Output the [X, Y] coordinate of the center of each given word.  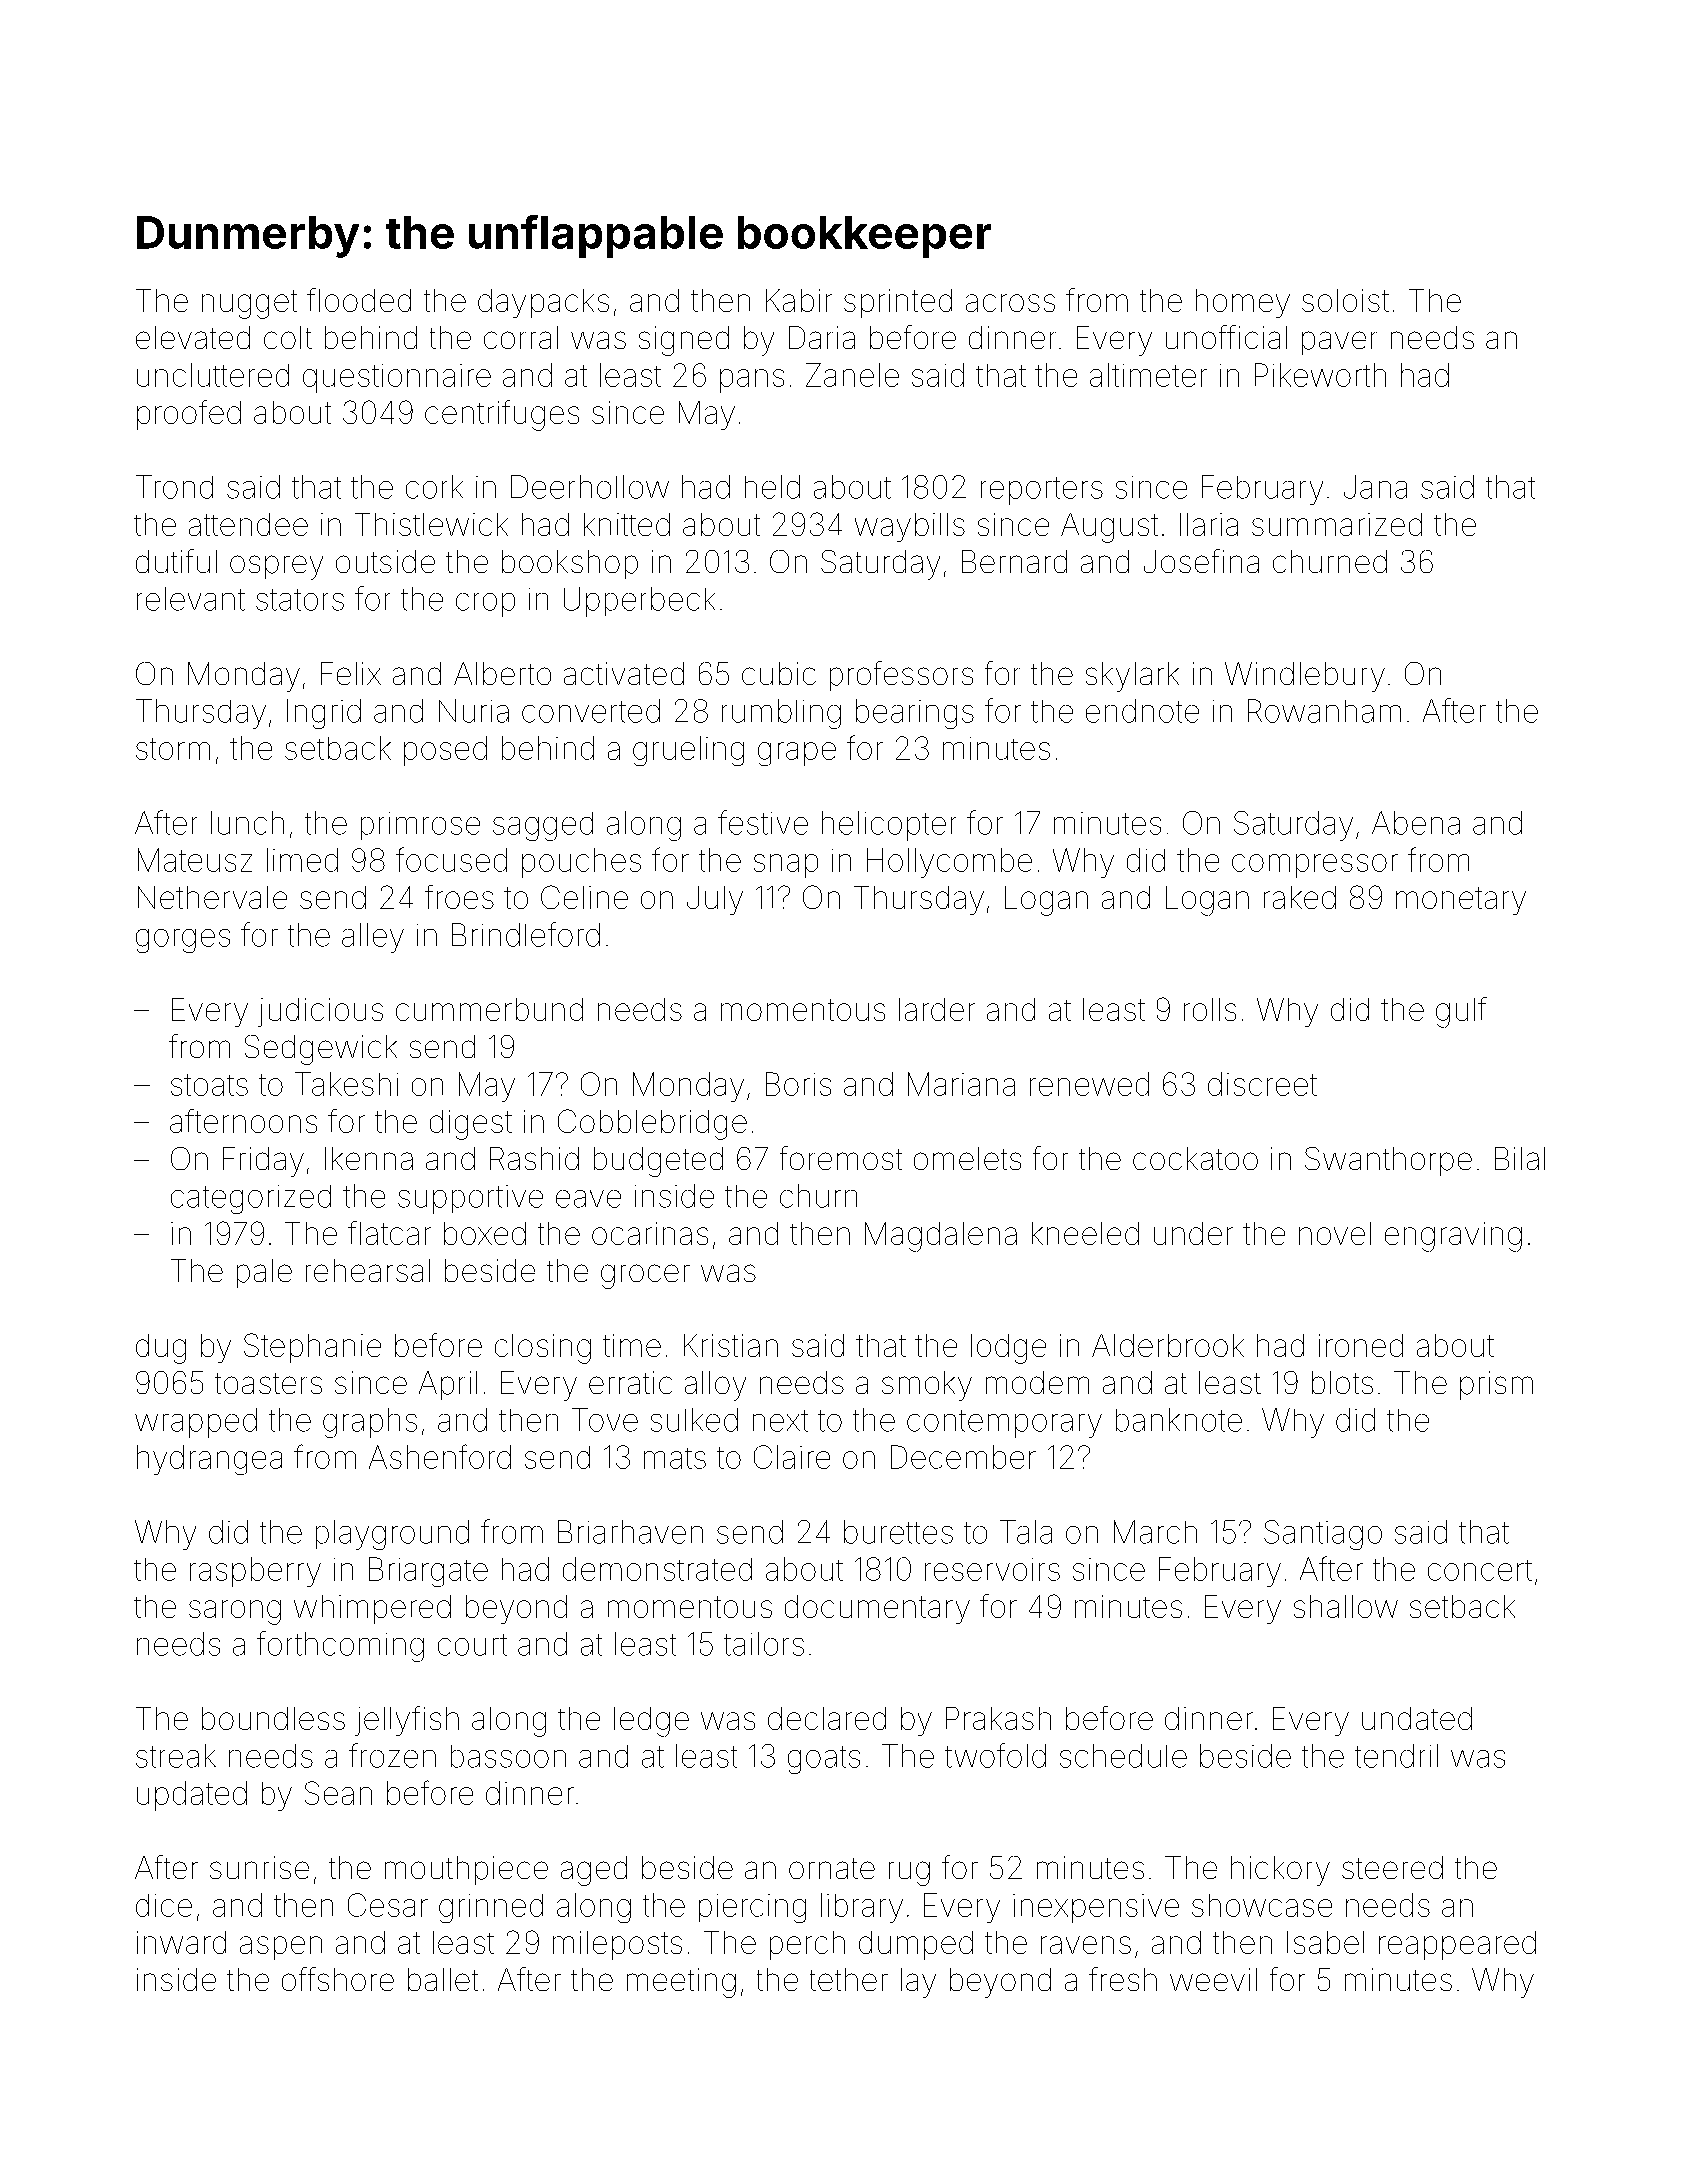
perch [807, 1945]
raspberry [255, 1572]
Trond [174, 487]
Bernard [1014, 561]
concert [1480, 1570]
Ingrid [324, 714]
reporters [1042, 491]
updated [192, 1796]
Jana [1375, 487]
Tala [1026, 1532]
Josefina [1201, 561]
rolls [1210, 1009]
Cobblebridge [652, 1124]
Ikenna [369, 1158]
